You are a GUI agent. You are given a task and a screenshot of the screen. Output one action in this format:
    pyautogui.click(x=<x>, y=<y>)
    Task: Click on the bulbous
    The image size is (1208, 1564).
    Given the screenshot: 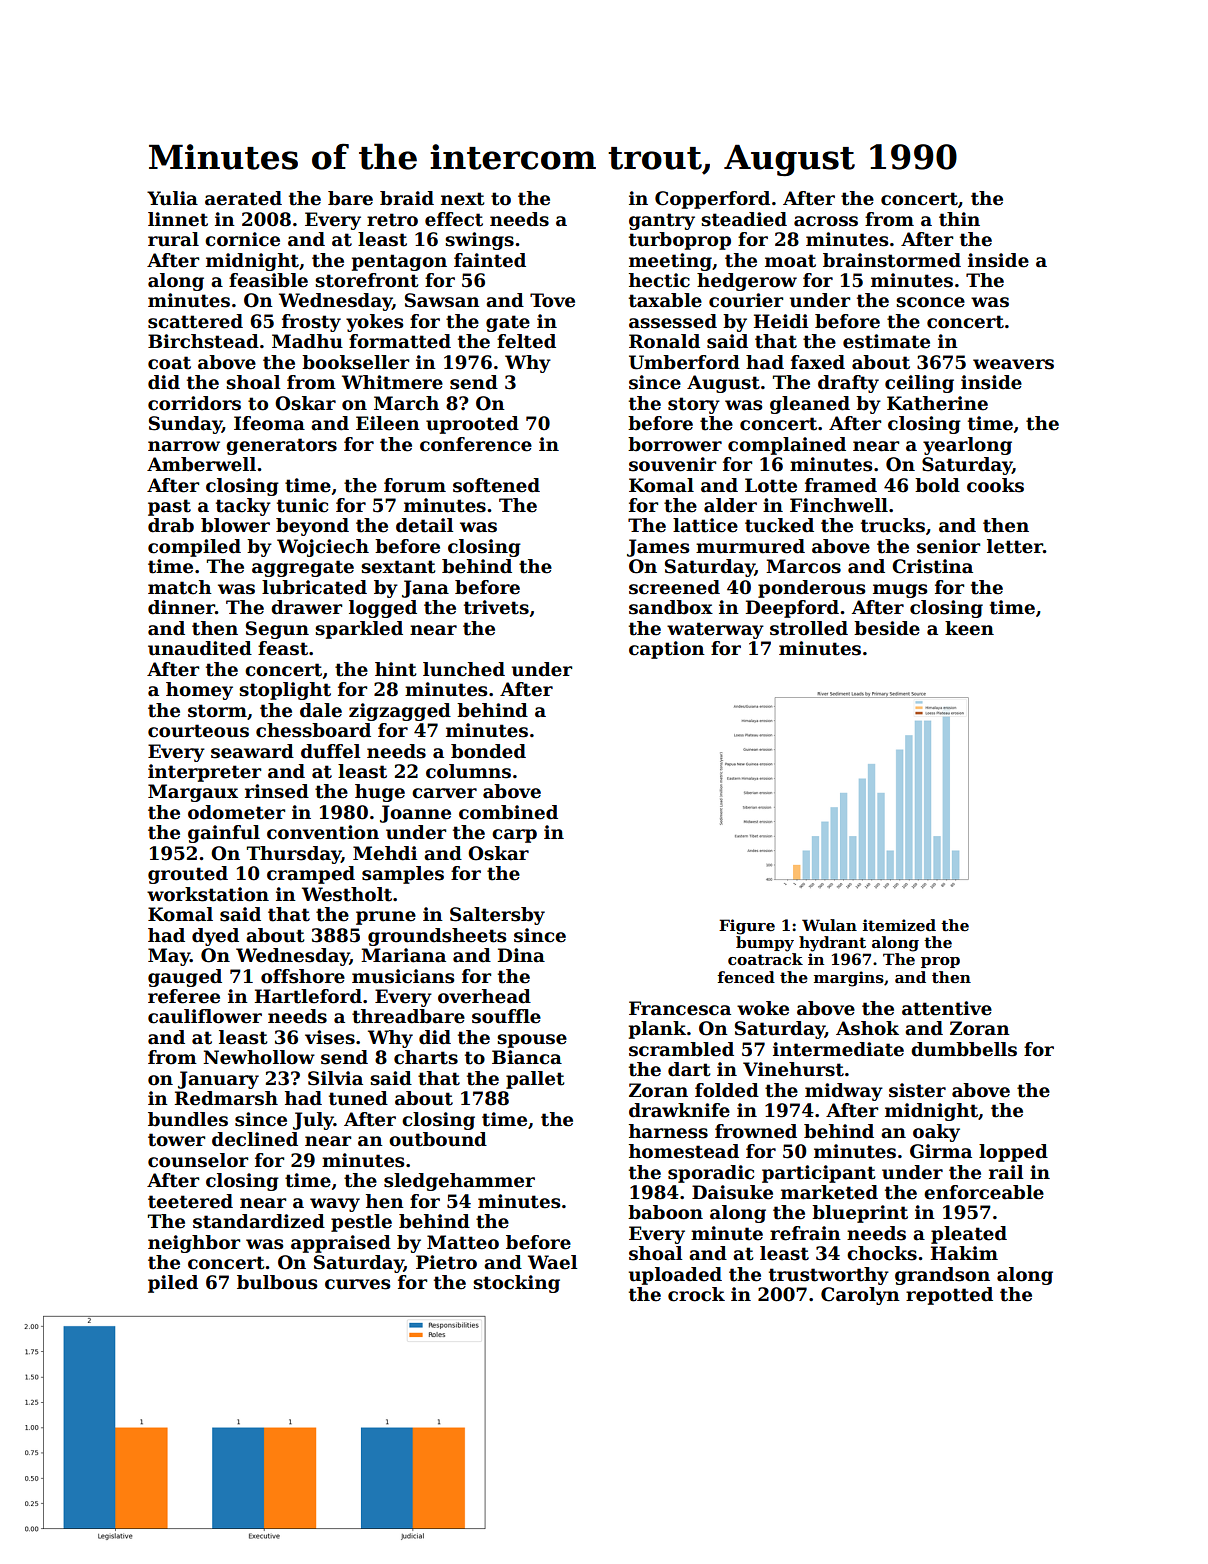 What is the action you would take?
    pyautogui.click(x=277, y=1282)
